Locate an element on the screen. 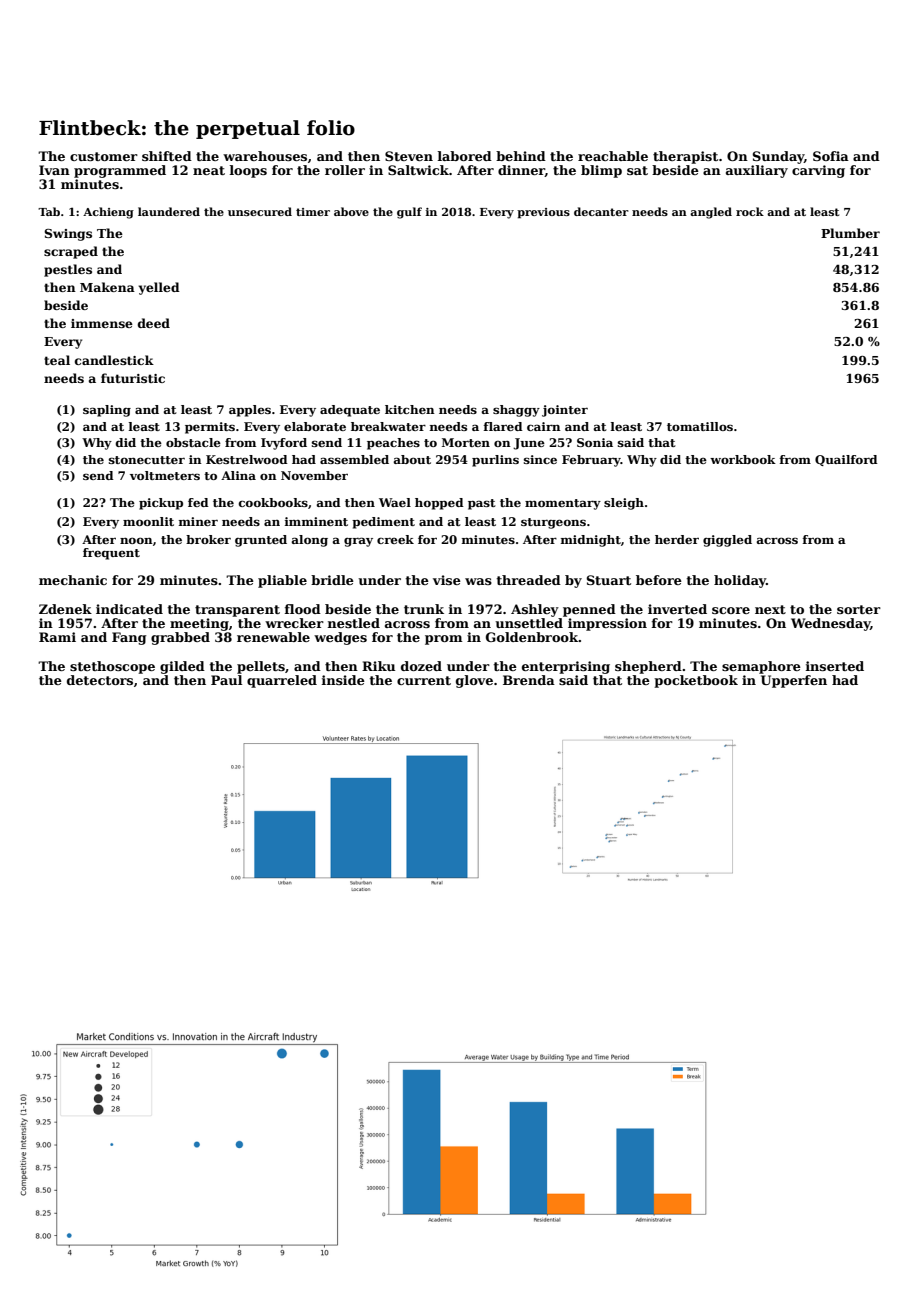 Image resolution: width=924 pixels, height=1308 pixels. Rami is located at coordinates (57, 637).
